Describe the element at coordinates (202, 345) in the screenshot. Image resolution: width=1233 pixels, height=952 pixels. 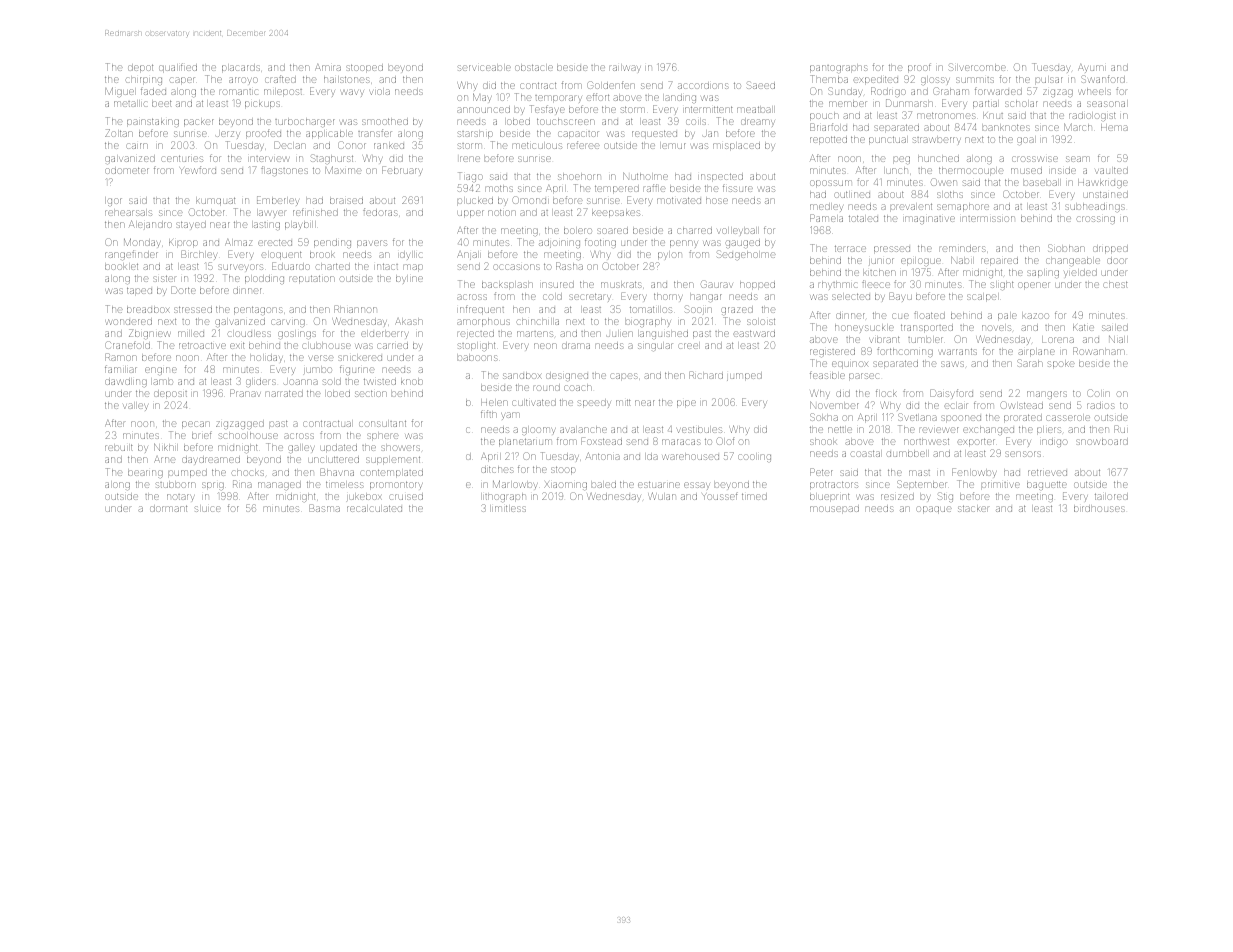
I see `retroactive` at that location.
